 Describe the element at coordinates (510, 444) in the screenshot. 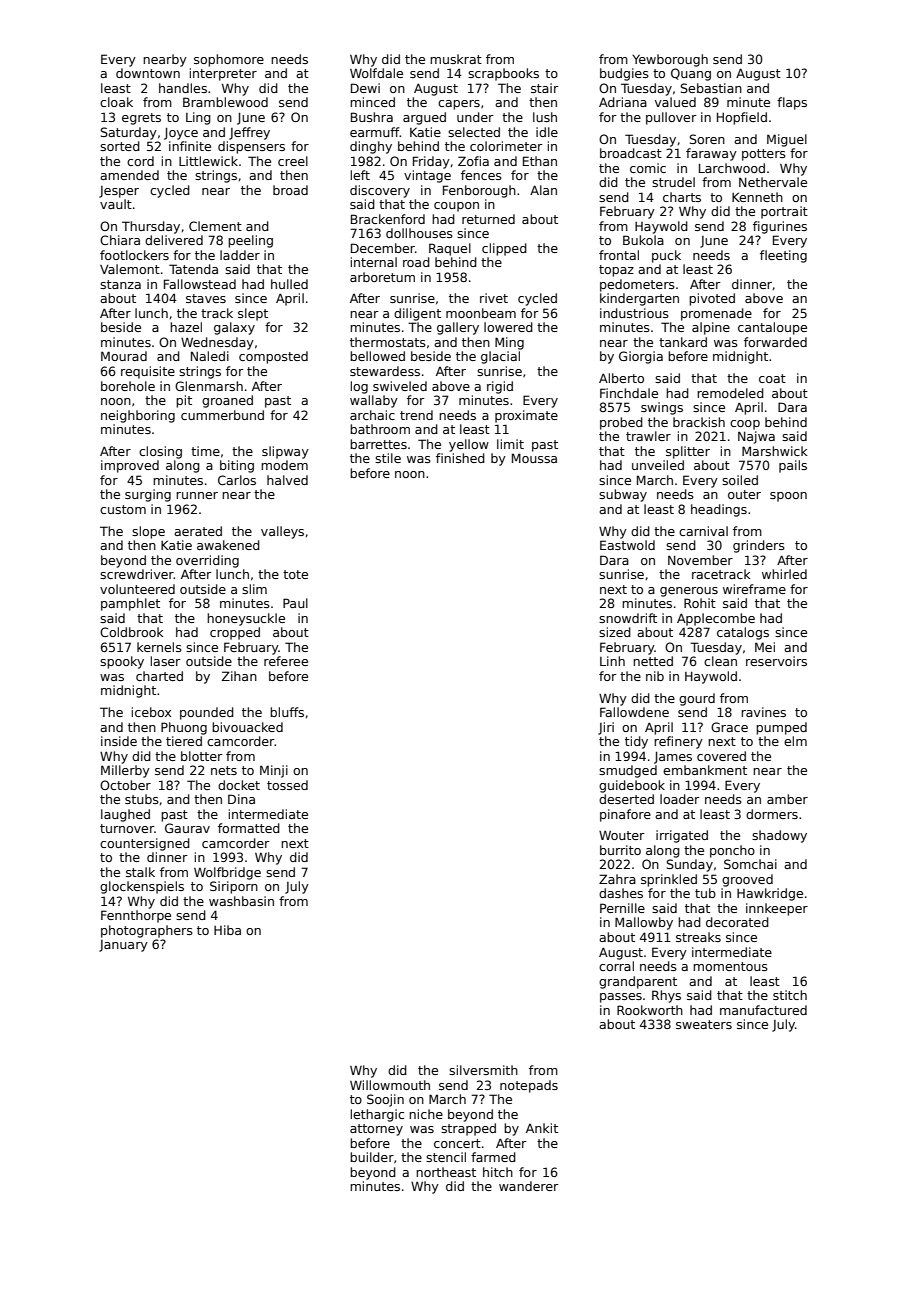

I see `limit` at that location.
